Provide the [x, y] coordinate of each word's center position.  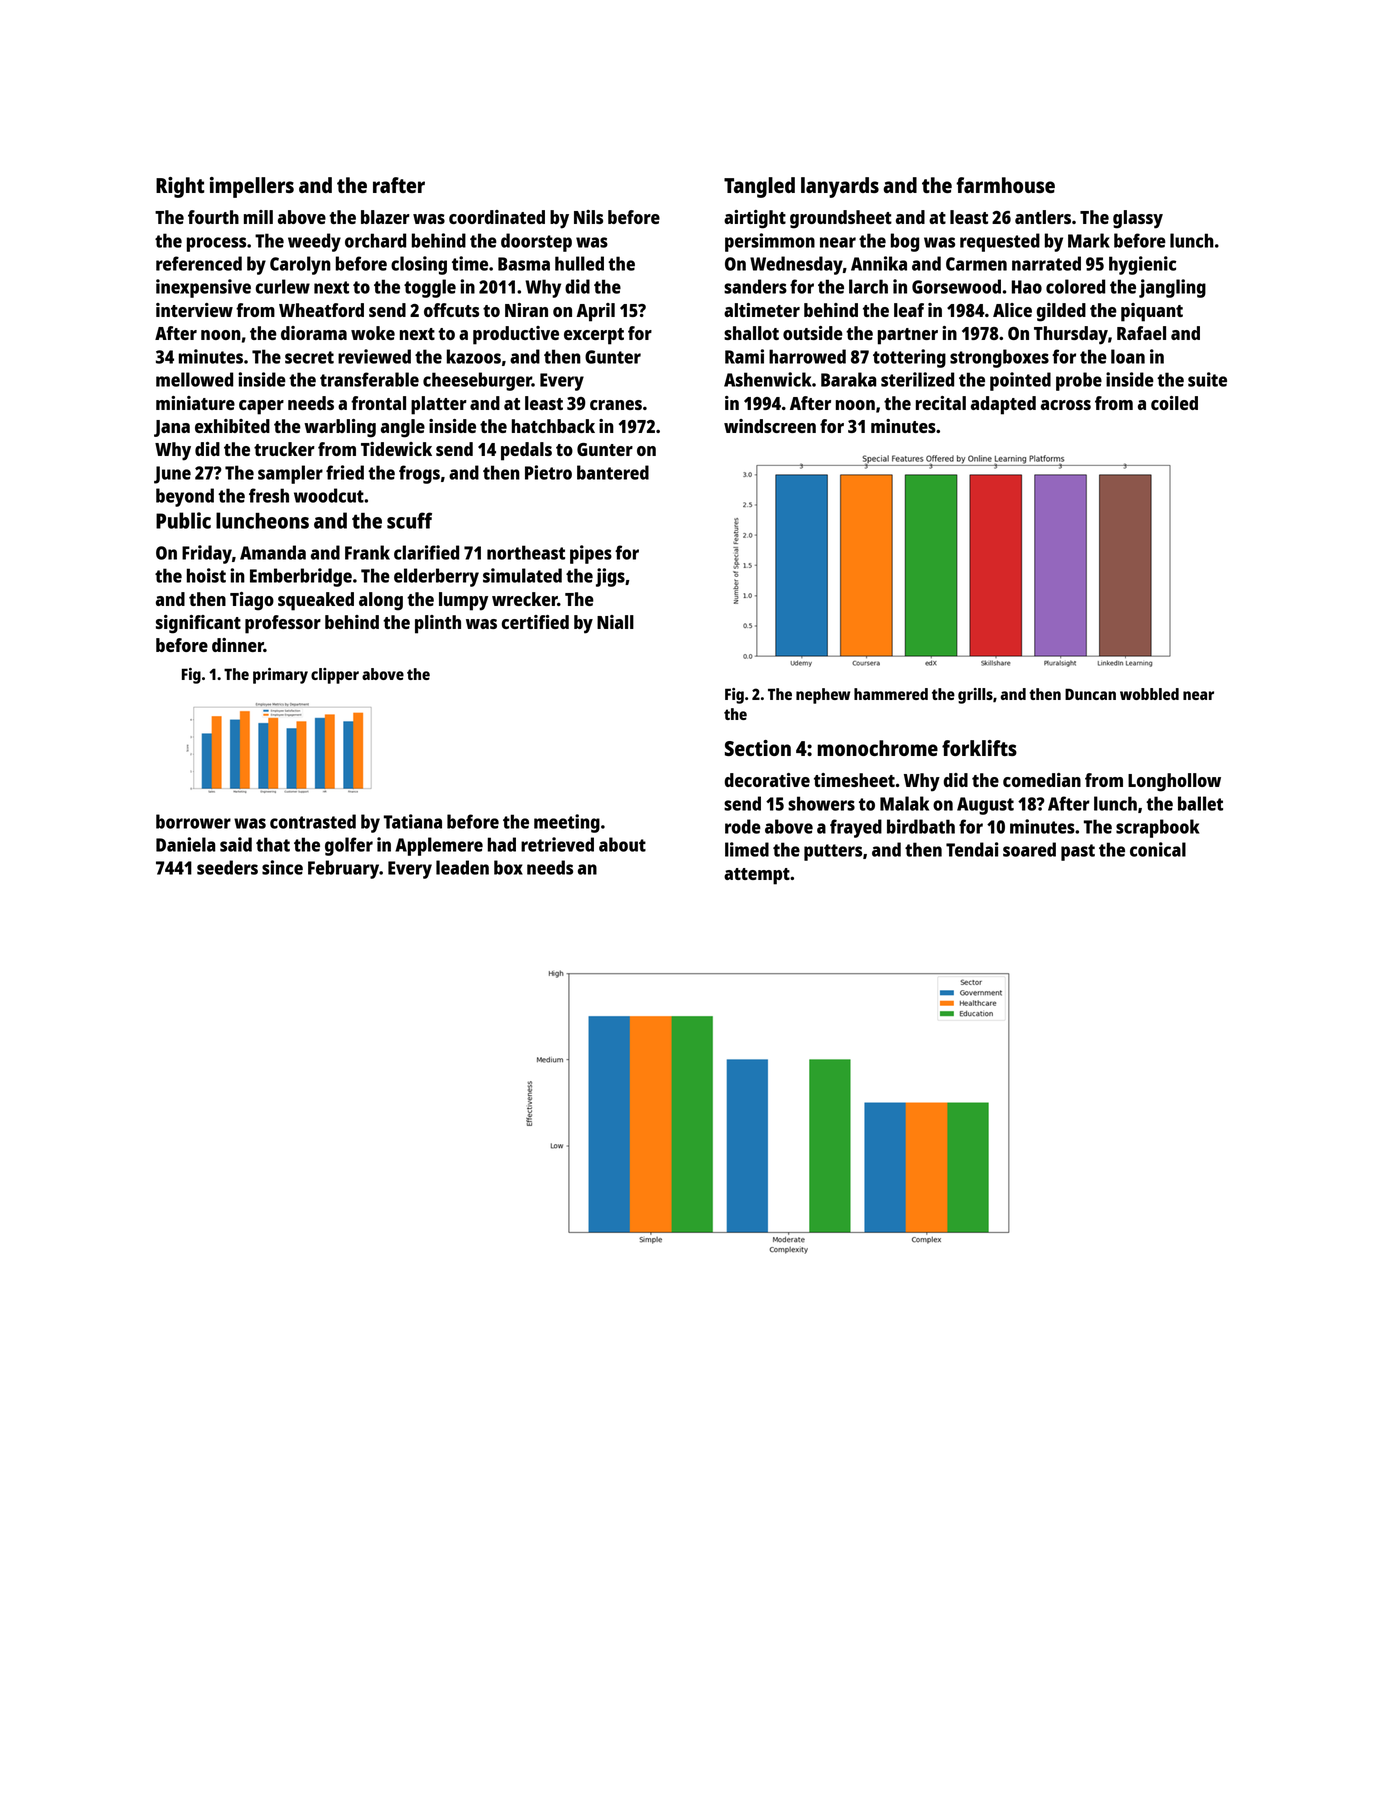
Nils [588, 217]
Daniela [186, 844]
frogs [419, 474]
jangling [1172, 288]
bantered [613, 472]
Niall [615, 622]
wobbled [1149, 694]
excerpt [594, 336]
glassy [1138, 219]
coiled [1174, 403]
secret [309, 357]
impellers [252, 187]
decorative [767, 780]
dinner [238, 645]
